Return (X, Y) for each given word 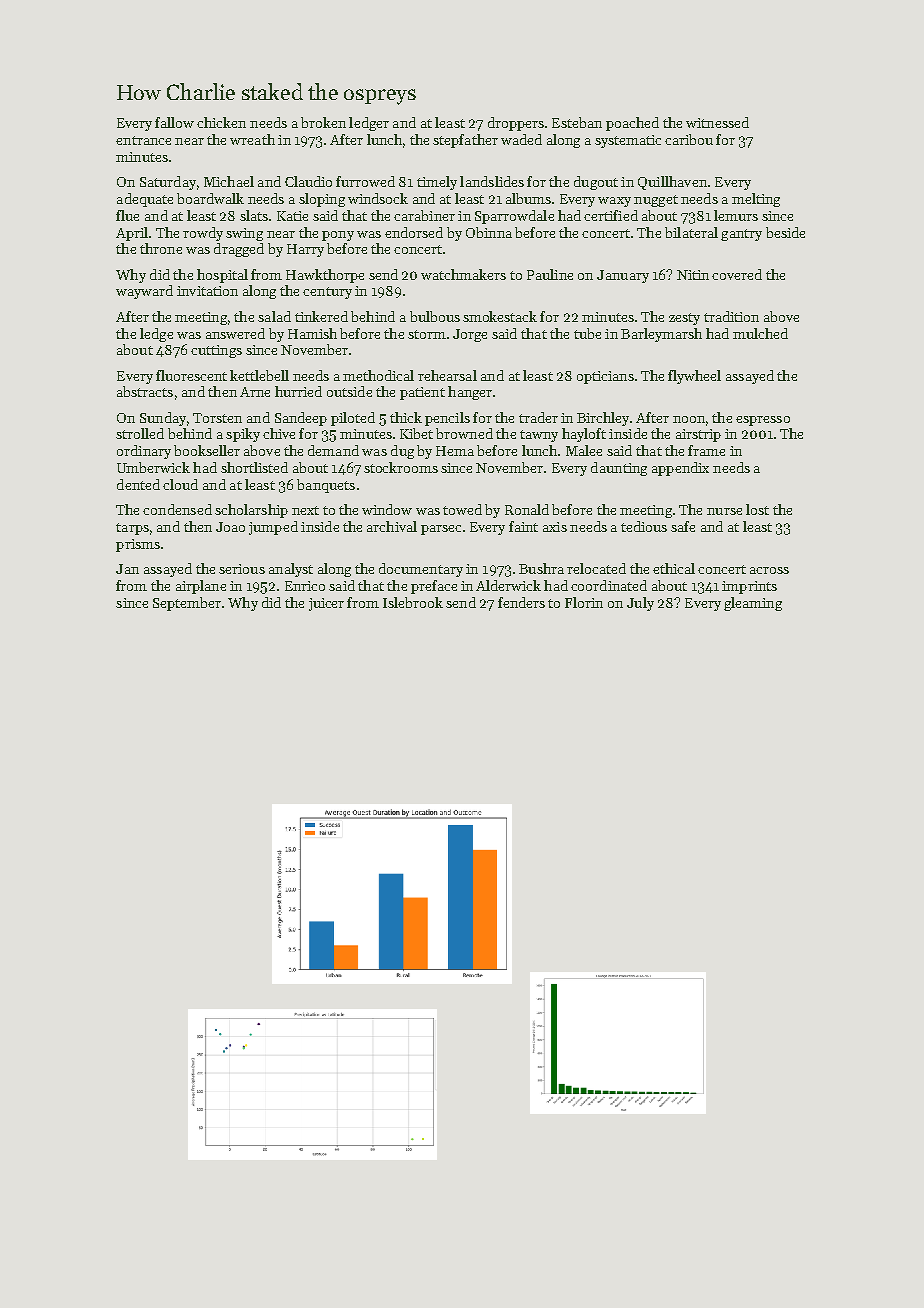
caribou (689, 139)
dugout (596, 183)
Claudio (308, 181)
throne (161, 248)
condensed (177, 509)
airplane (201, 587)
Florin (584, 602)
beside (785, 232)
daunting (619, 469)
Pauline (550, 274)
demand (333, 450)
